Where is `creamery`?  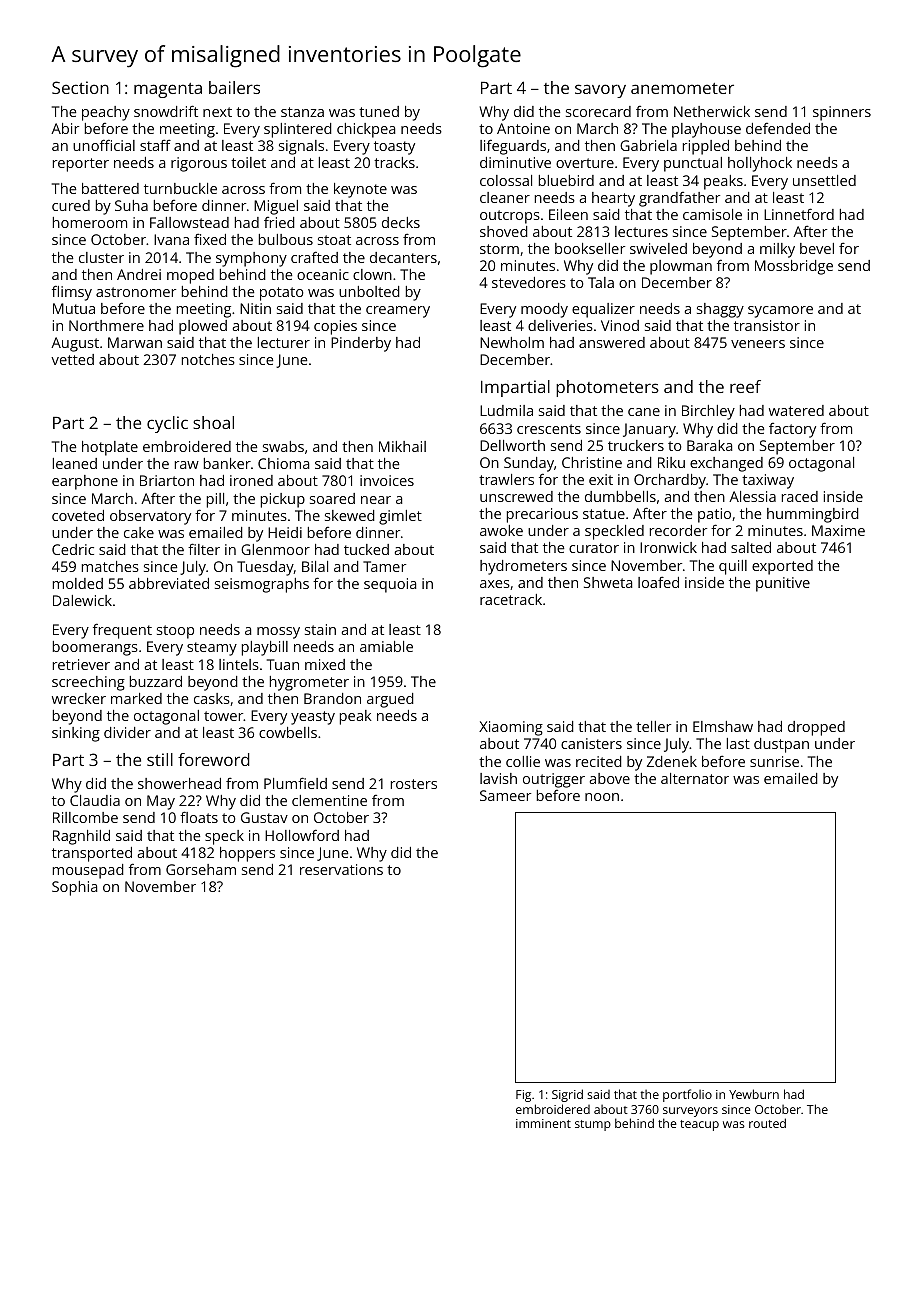 creamery is located at coordinates (398, 312).
